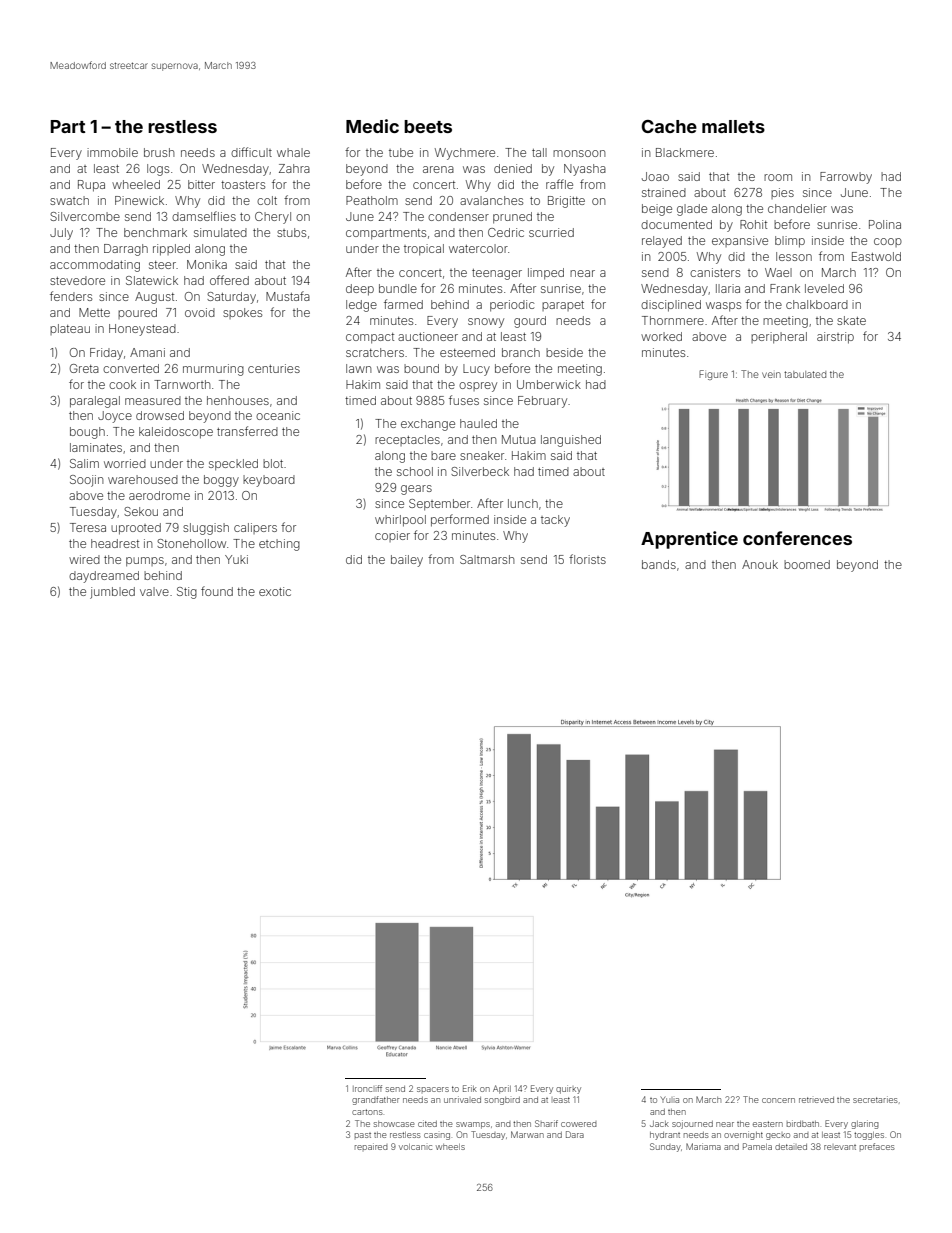 Image resolution: width=952 pixels, height=1233 pixels. What do you see at coordinates (835, 338) in the page?
I see `airstrip` at bounding box center [835, 338].
